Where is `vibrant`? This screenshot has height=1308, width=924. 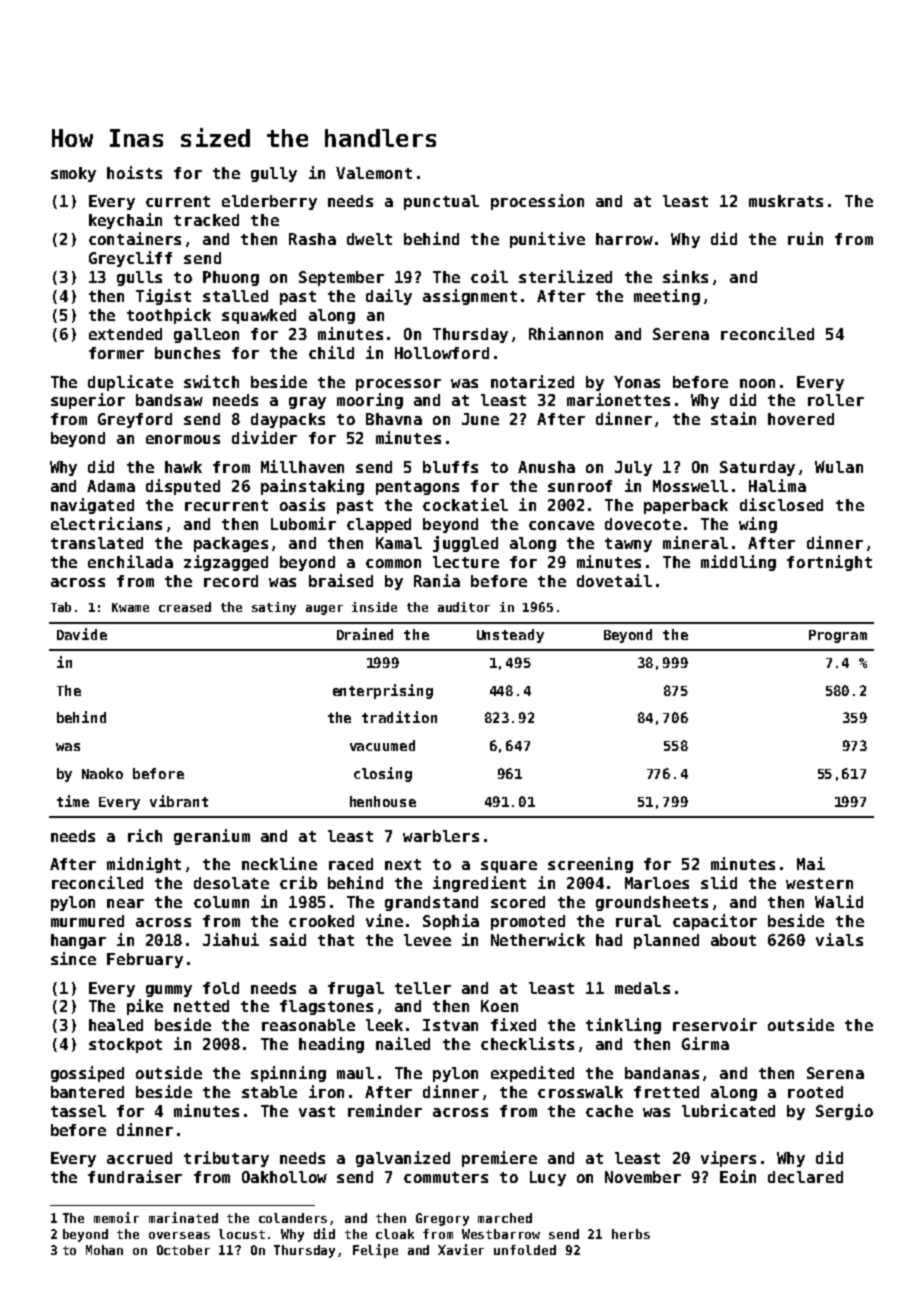 vibrant is located at coordinates (179, 801).
